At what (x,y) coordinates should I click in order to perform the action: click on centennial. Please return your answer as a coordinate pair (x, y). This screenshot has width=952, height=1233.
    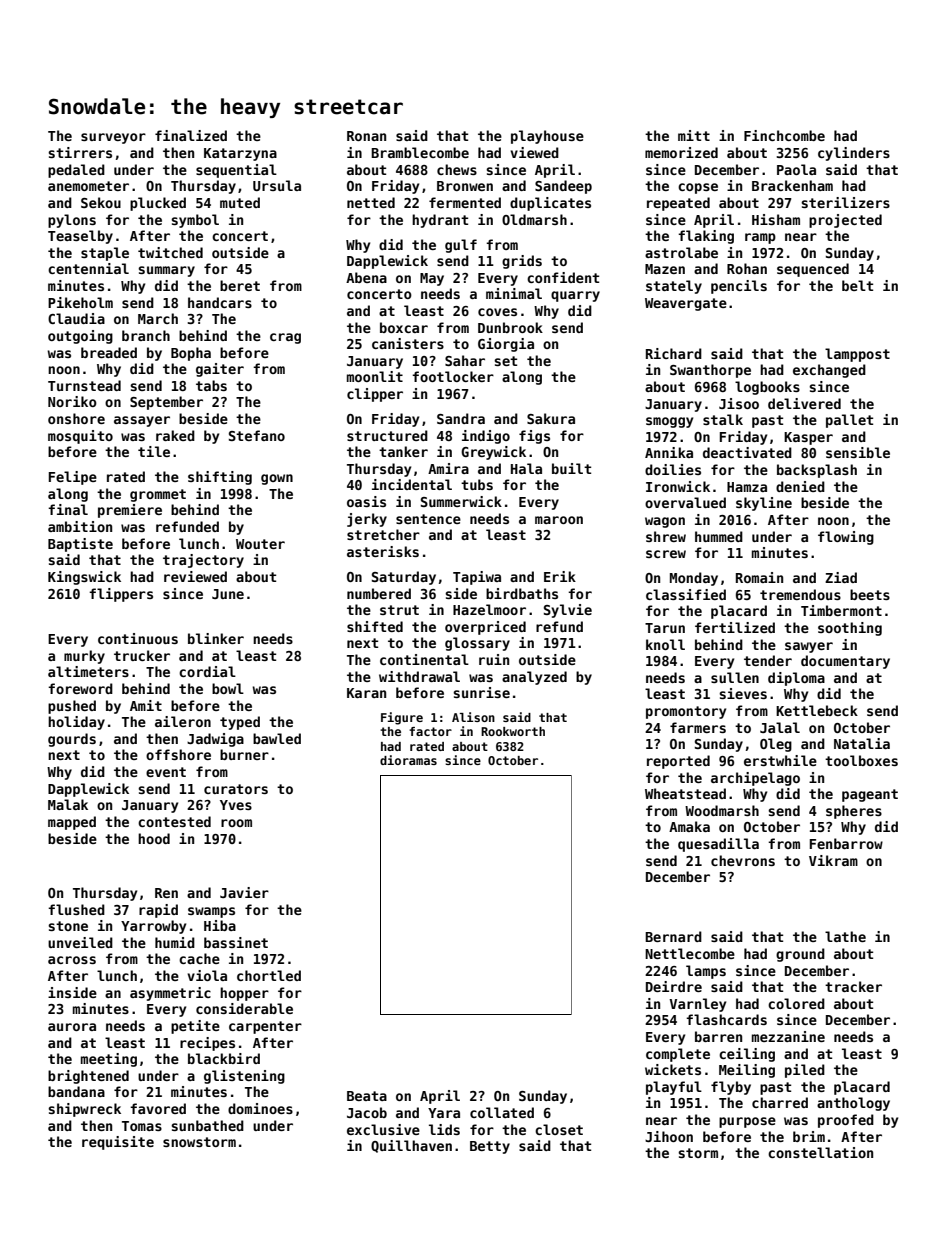
    Looking at the image, I should click on (88, 268).
